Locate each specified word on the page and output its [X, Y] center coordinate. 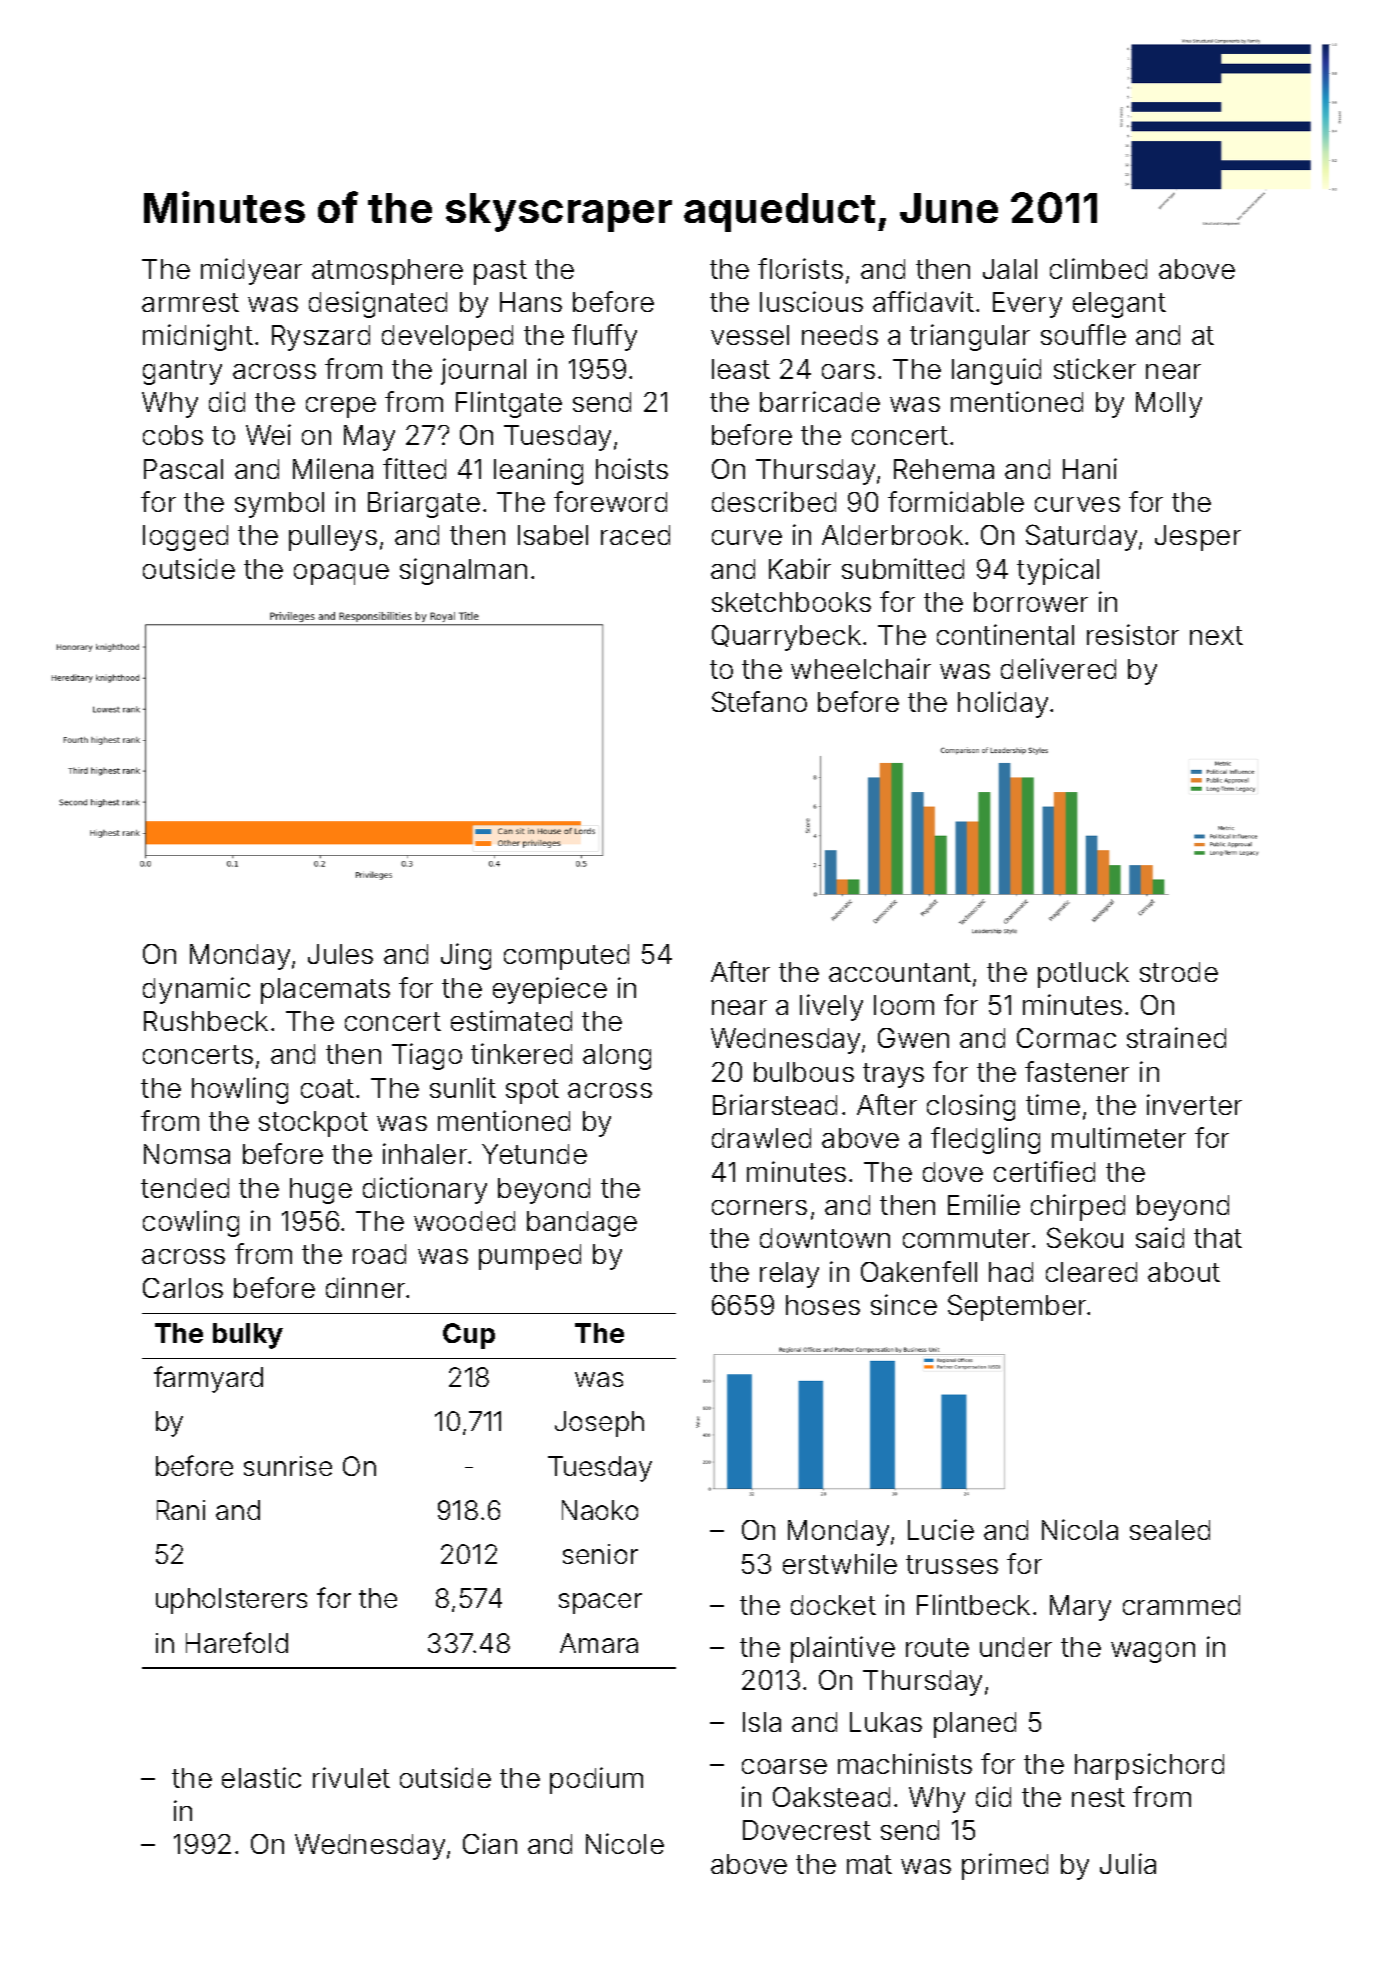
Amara [599, 1643]
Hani [1090, 468]
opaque [341, 574]
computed [566, 957]
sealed [1170, 1530]
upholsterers [231, 1601]
